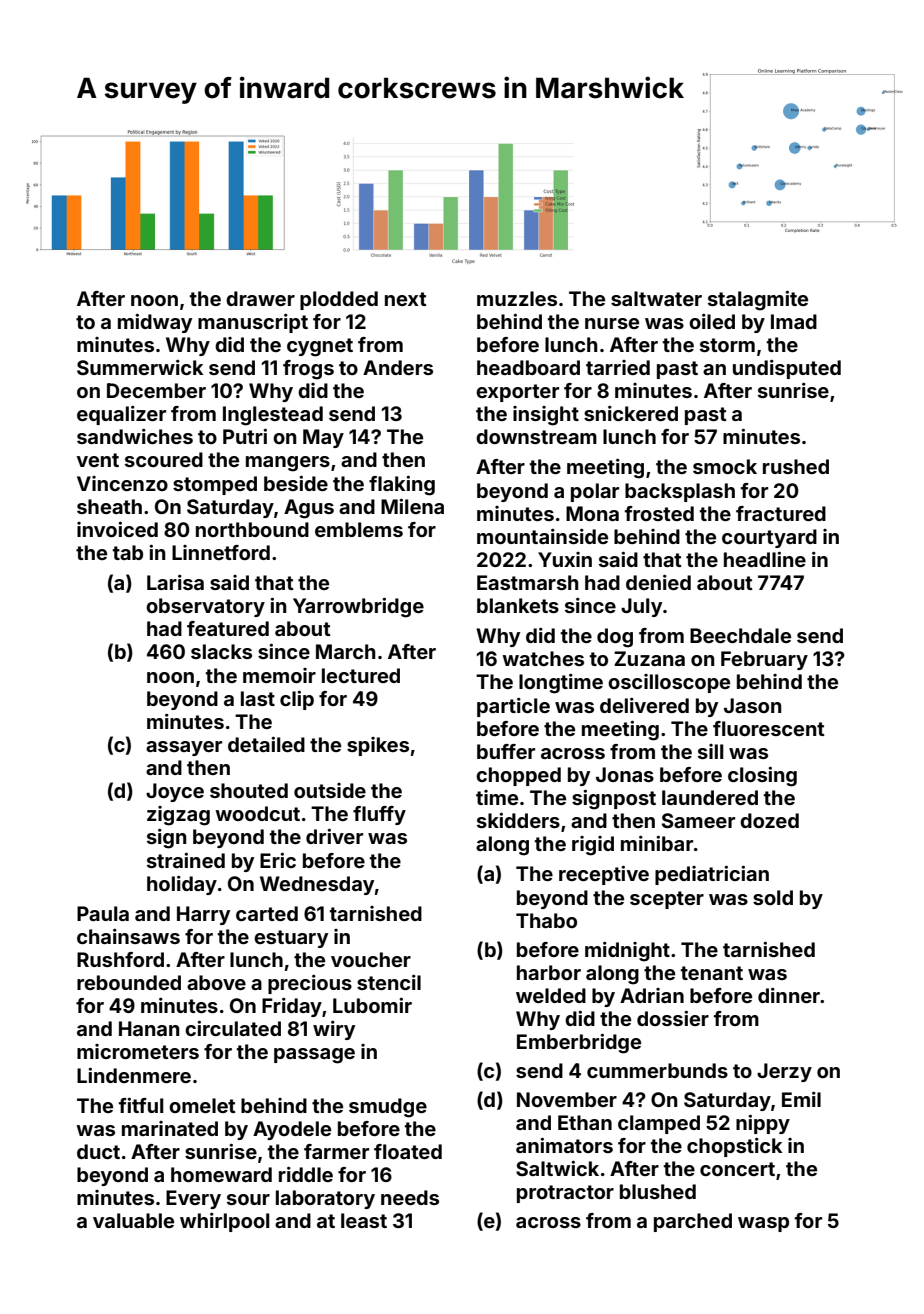 The height and width of the document is (1314, 924). Describe the element at coordinates (310, 984) in the document. I see `precious` at that location.
